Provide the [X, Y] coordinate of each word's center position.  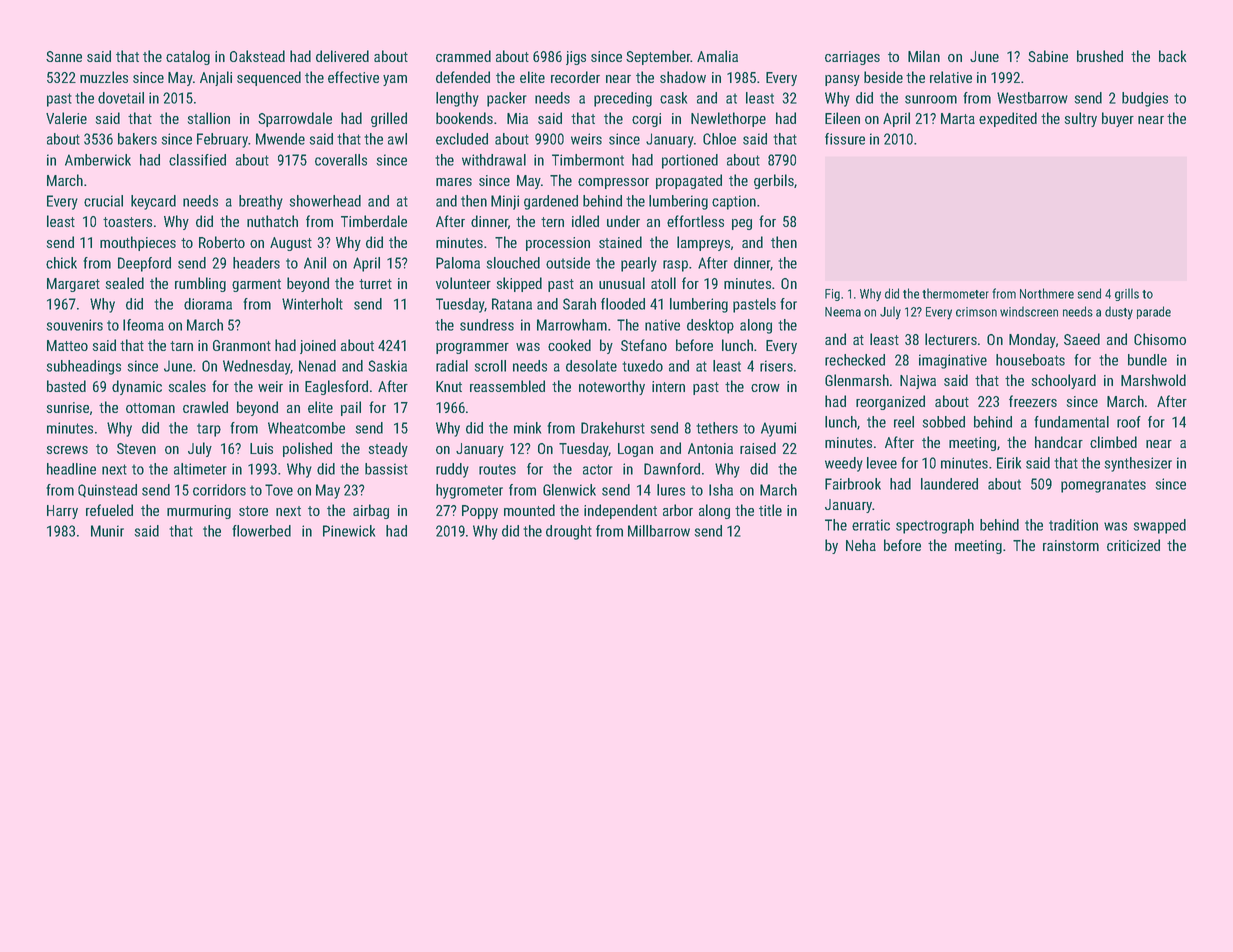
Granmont [242, 345]
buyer [1118, 119]
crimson [976, 312]
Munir [107, 531]
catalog [188, 57]
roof [1129, 422]
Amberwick [98, 160]
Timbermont [588, 160]
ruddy [452, 470]
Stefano [644, 345]
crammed [463, 56]
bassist [386, 469]
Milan [924, 56]
